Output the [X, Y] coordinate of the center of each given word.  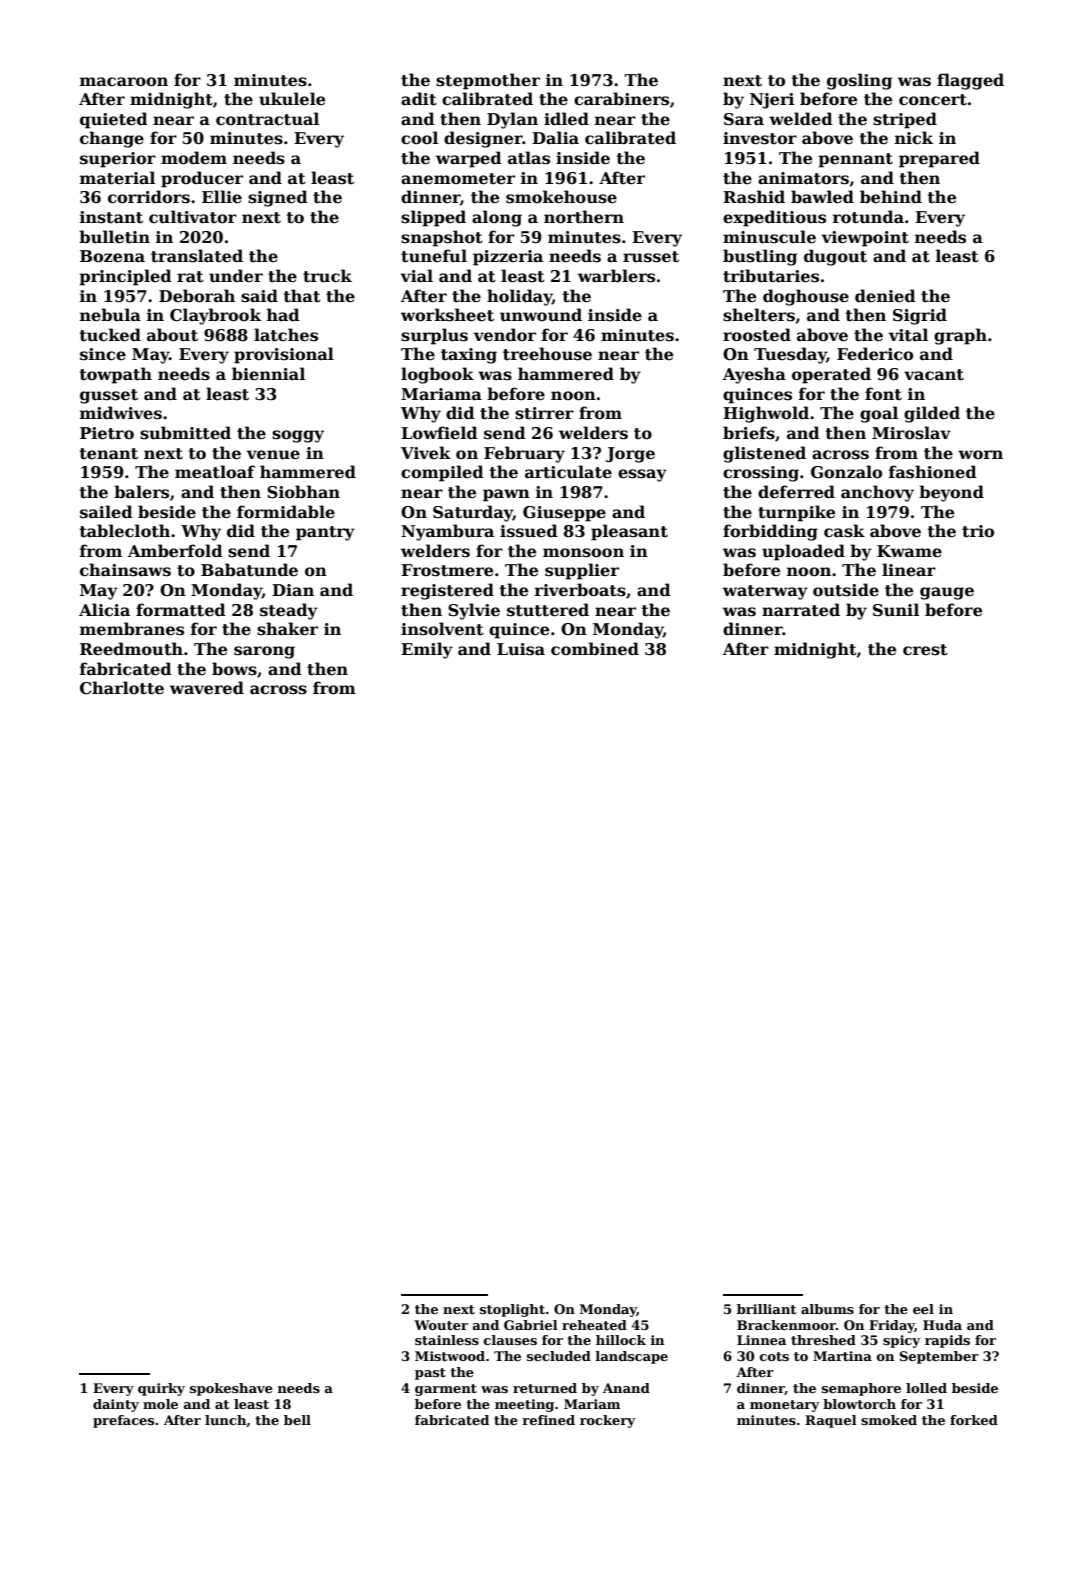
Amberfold [175, 551]
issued [529, 531]
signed [278, 198]
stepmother [488, 81]
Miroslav [911, 433]
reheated [594, 1325]
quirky [161, 1389]
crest [925, 650]
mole [160, 1404]
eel [923, 1309]
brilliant [767, 1309]
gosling [859, 81]
